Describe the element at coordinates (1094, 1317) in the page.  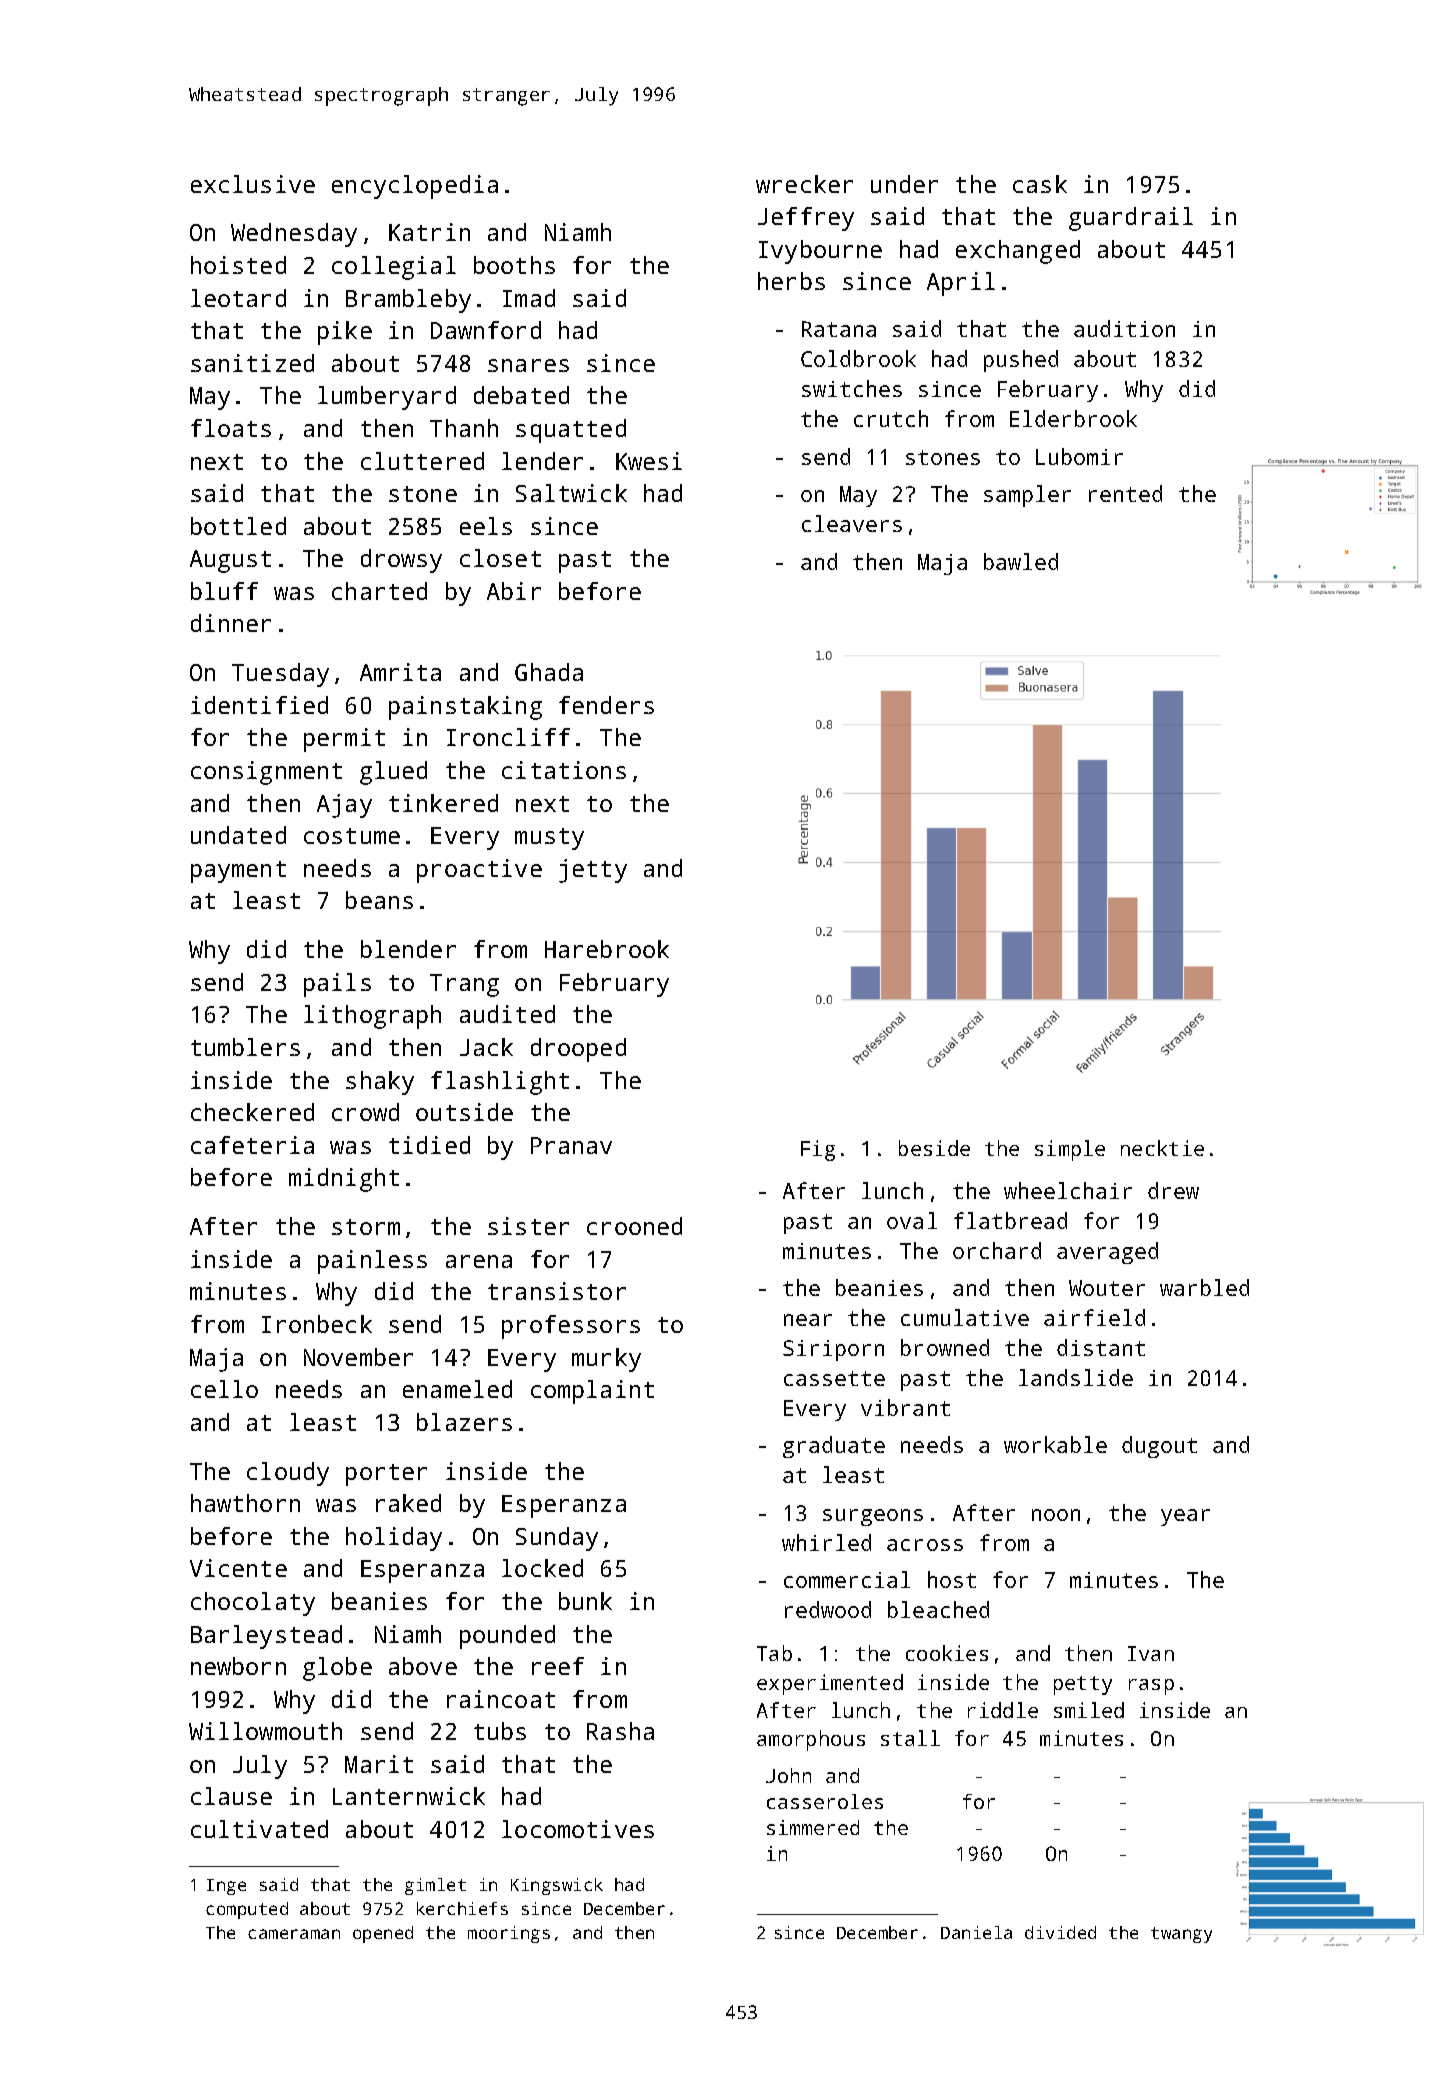
I see `airfield` at that location.
